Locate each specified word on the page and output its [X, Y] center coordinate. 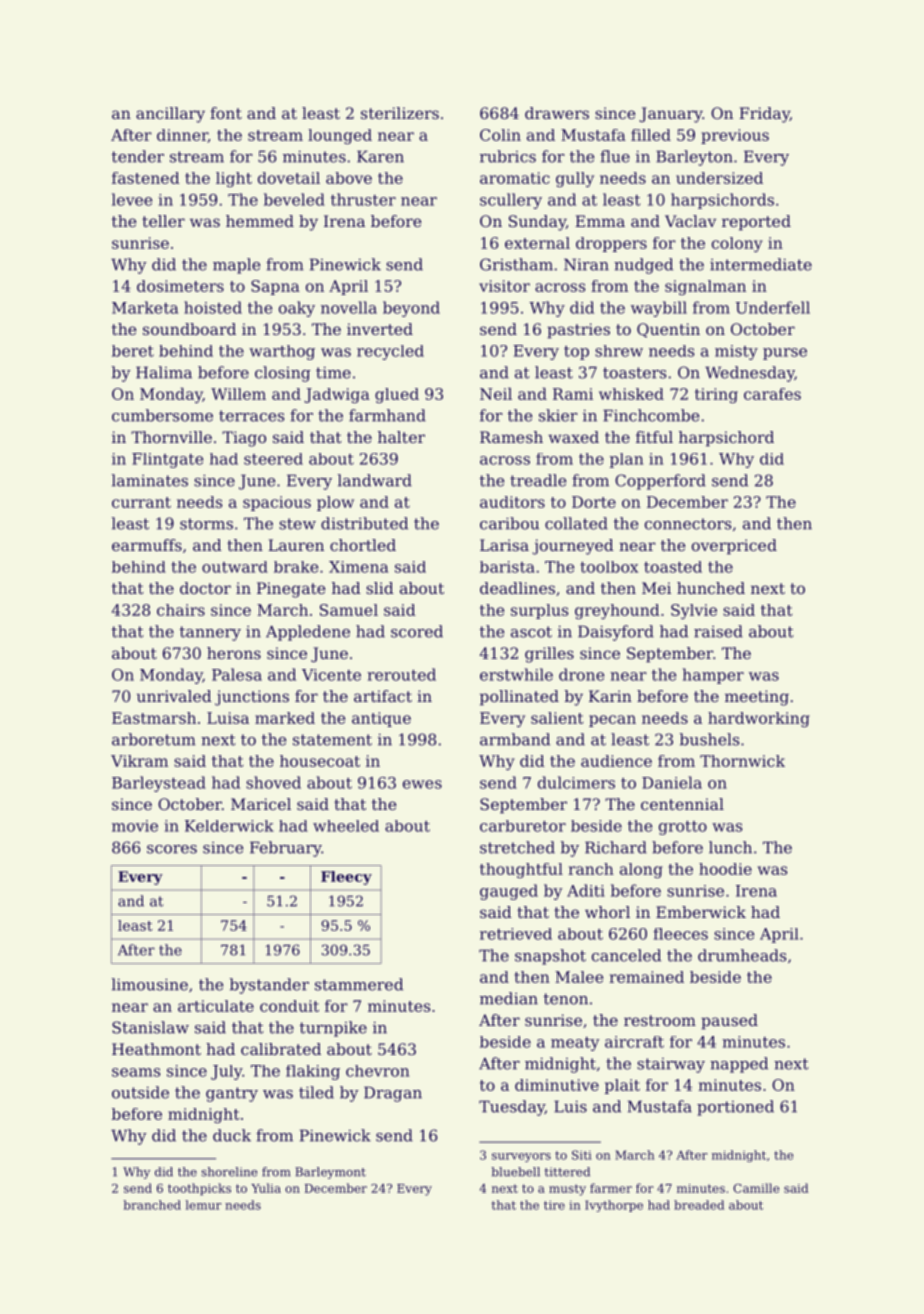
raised [718, 631]
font [226, 113]
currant [141, 502]
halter [401, 437]
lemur [203, 1205]
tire [554, 1205]
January [671, 115]
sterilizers [400, 113]
